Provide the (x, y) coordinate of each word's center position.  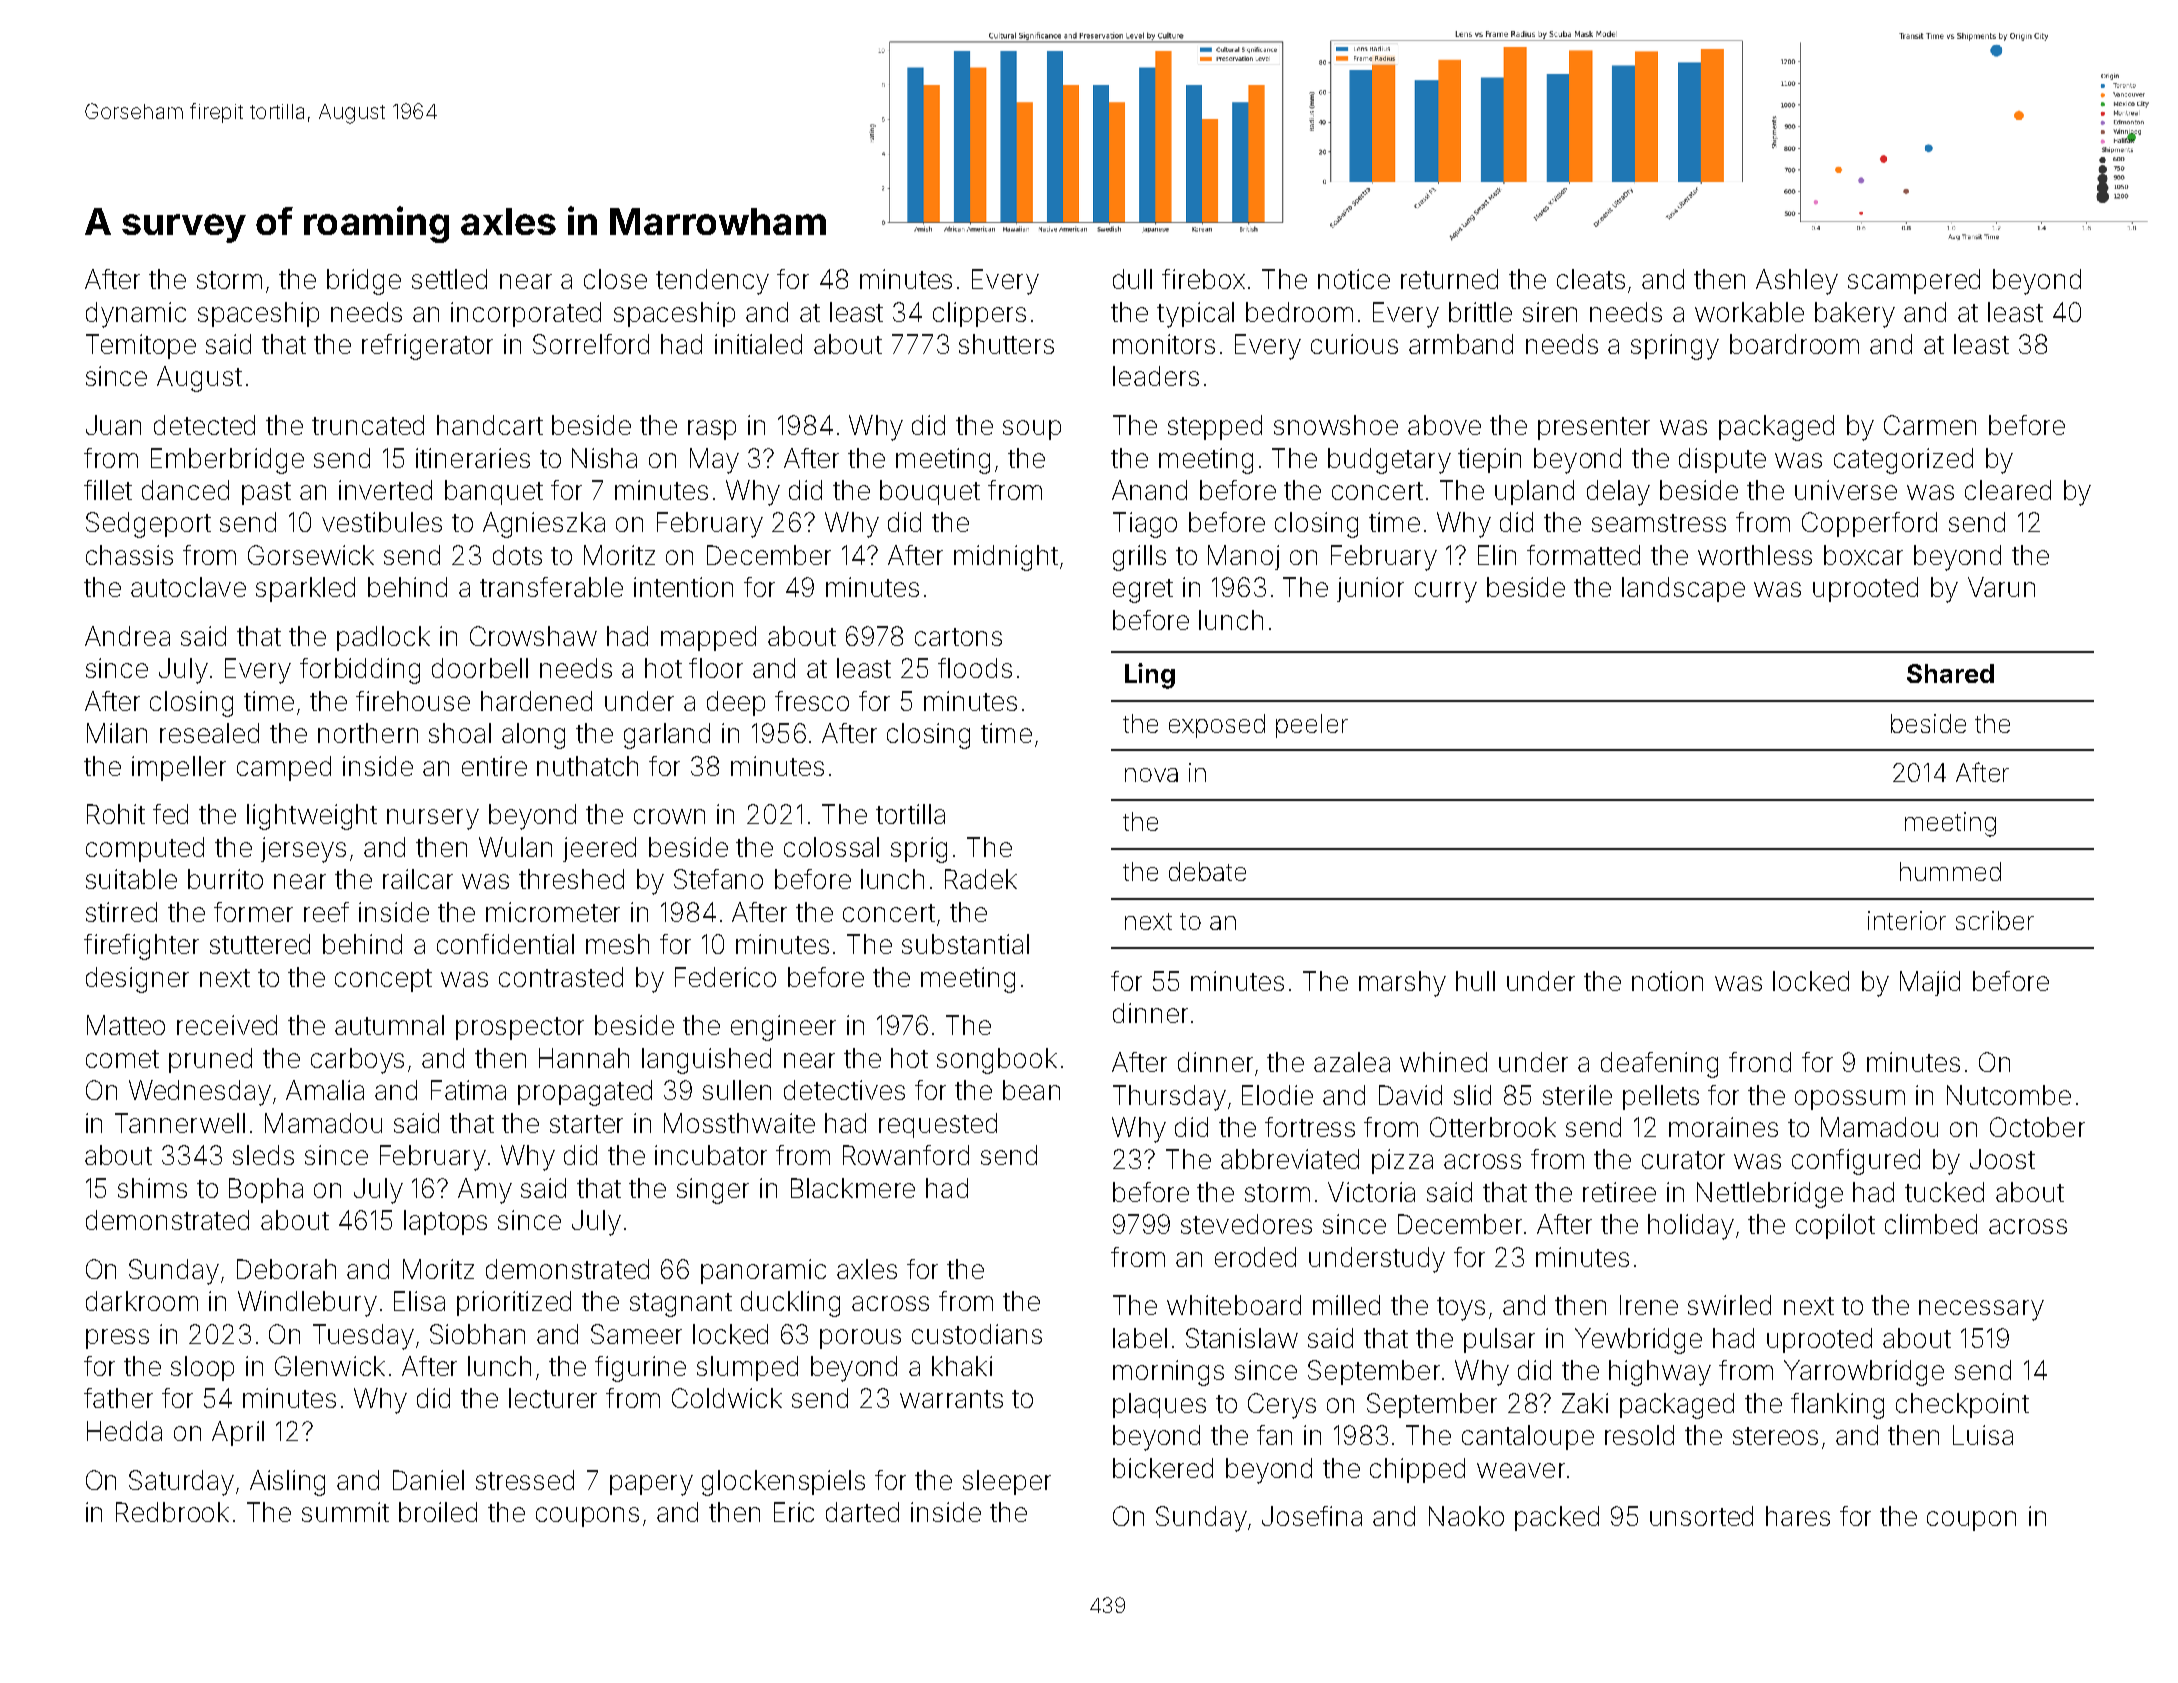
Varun (2001, 587)
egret (1143, 591)
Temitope (141, 346)
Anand (1149, 490)
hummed (1950, 871)
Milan (117, 733)
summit (345, 1512)
